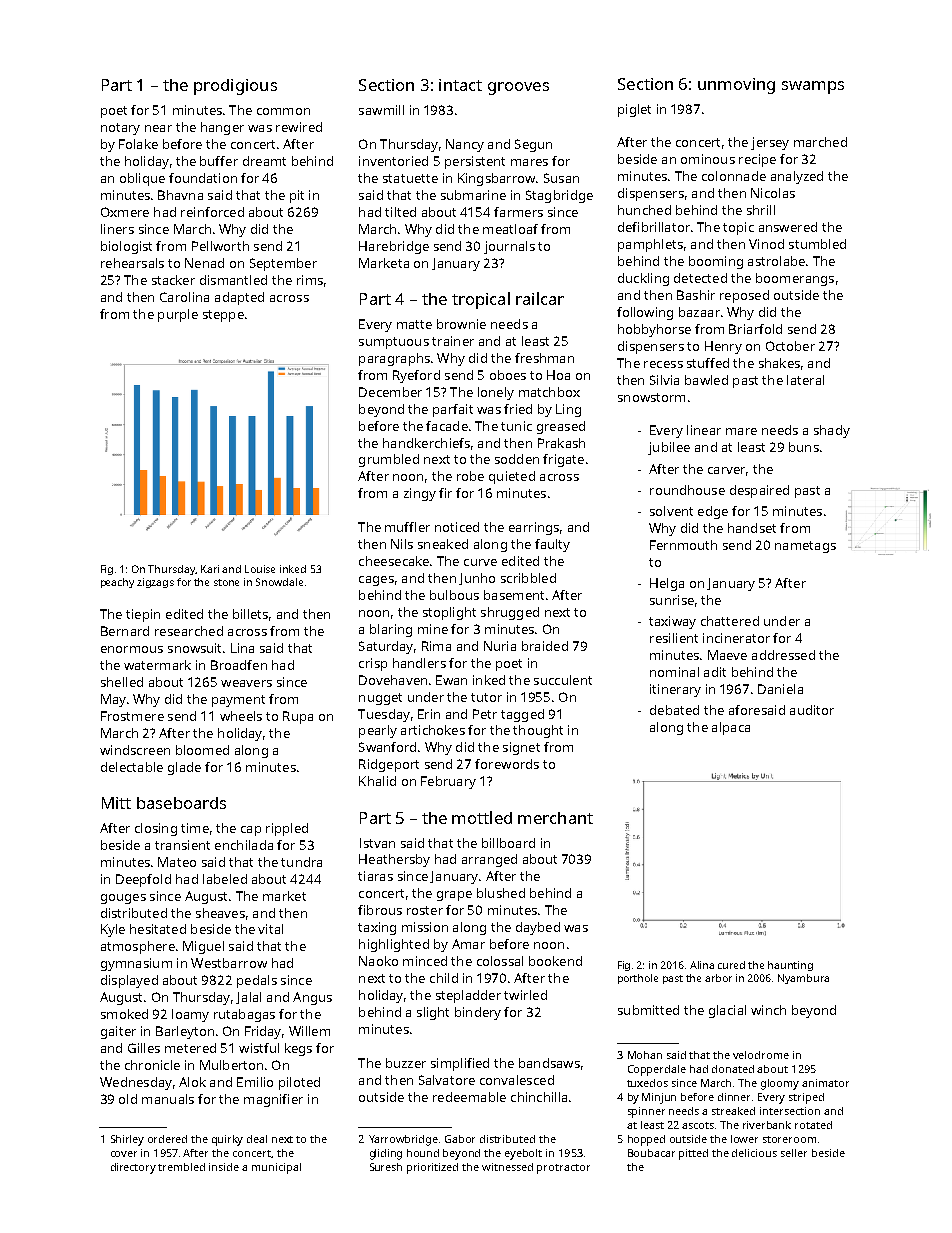 Image resolution: width=952 pixels, height=1233 pixels. What do you see at coordinates (173, 280) in the document?
I see `stacker` at bounding box center [173, 280].
